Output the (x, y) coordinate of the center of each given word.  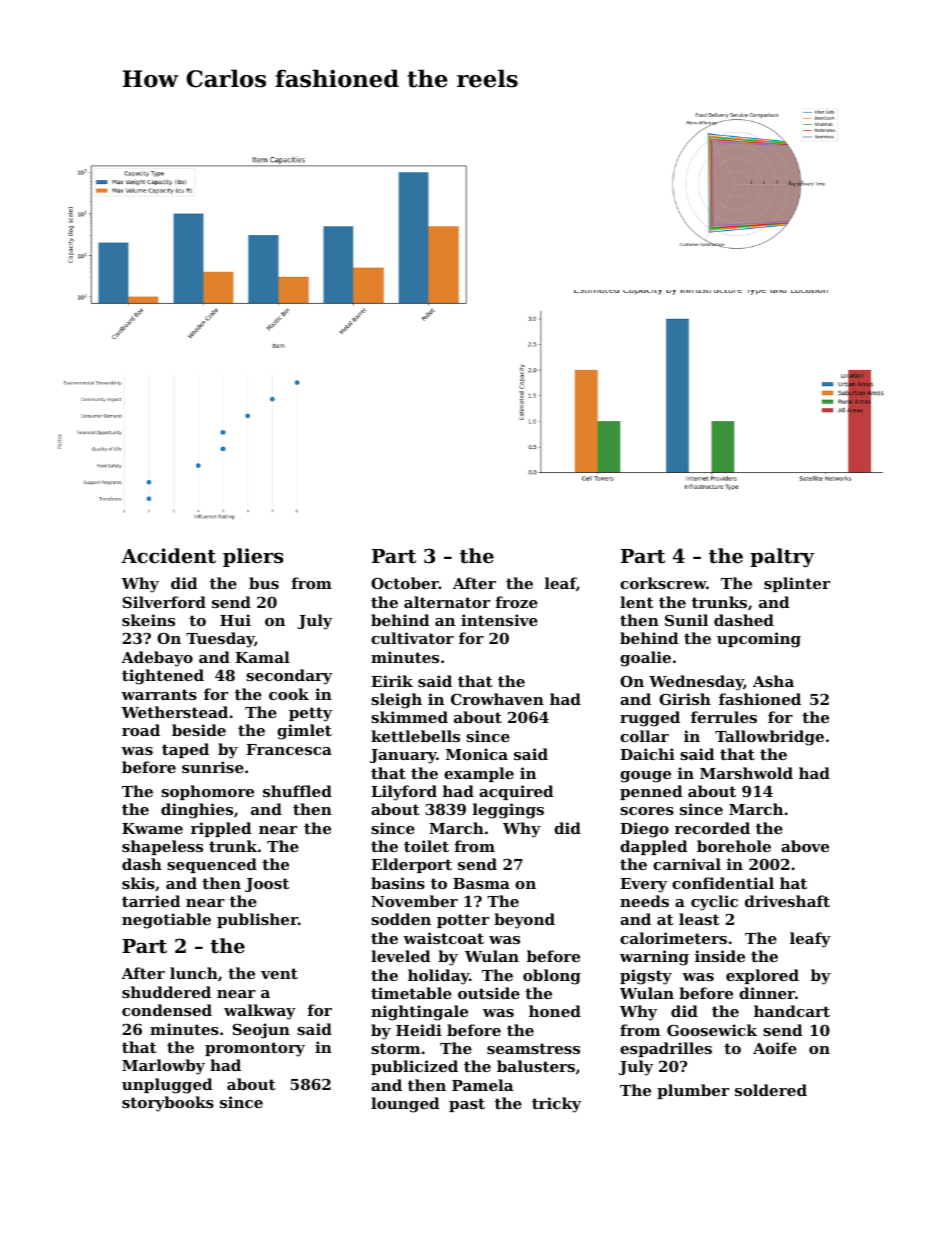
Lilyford (404, 793)
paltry (782, 558)
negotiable (166, 921)
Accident (168, 556)
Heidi (419, 1030)
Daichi (647, 754)
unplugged (167, 1086)
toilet (426, 846)
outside (489, 993)
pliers (253, 557)
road (141, 730)
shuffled (297, 791)
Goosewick (712, 1030)
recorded (712, 828)
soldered (771, 1090)
